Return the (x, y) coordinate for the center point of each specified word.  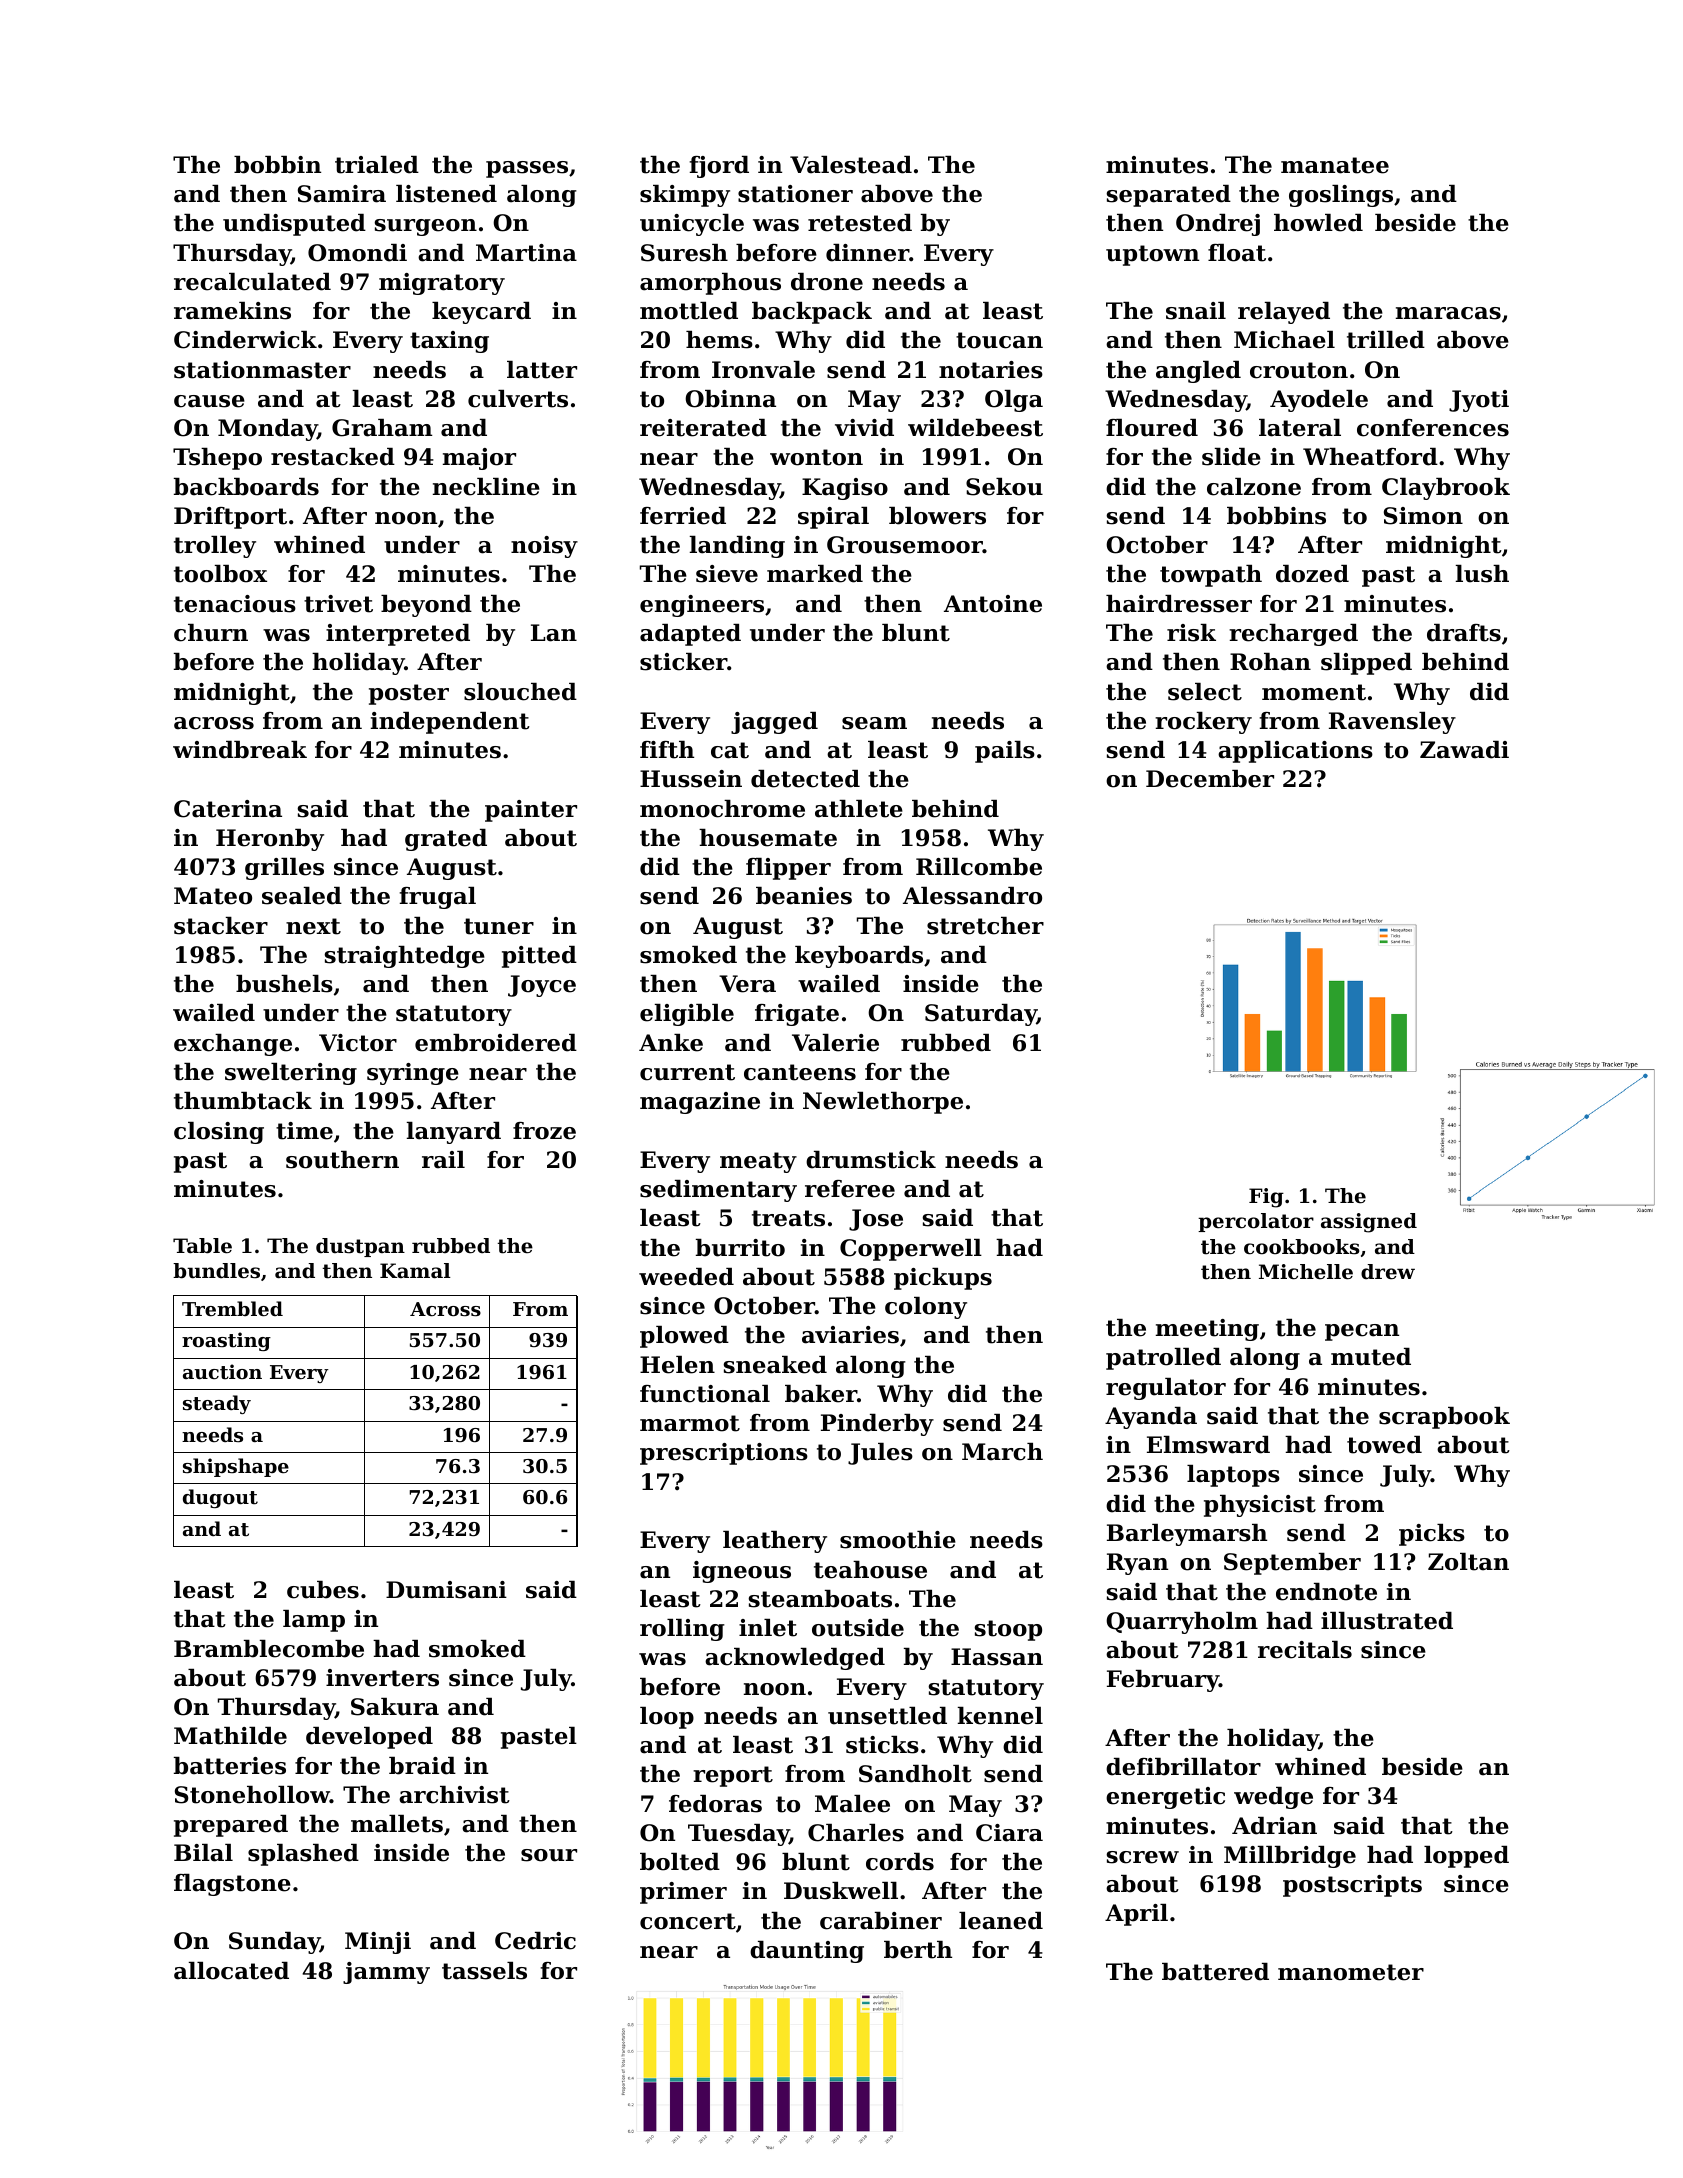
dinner (867, 253)
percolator (1256, 1222)
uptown (1152, 255)
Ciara (1009, 1833)
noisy (544, 547)
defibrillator (1183, 1767)
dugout (220, 1498)
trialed (377, 165)
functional (705, 1394)
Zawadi (1464, 750)
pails (1005, 752)
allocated (231, 1971)
